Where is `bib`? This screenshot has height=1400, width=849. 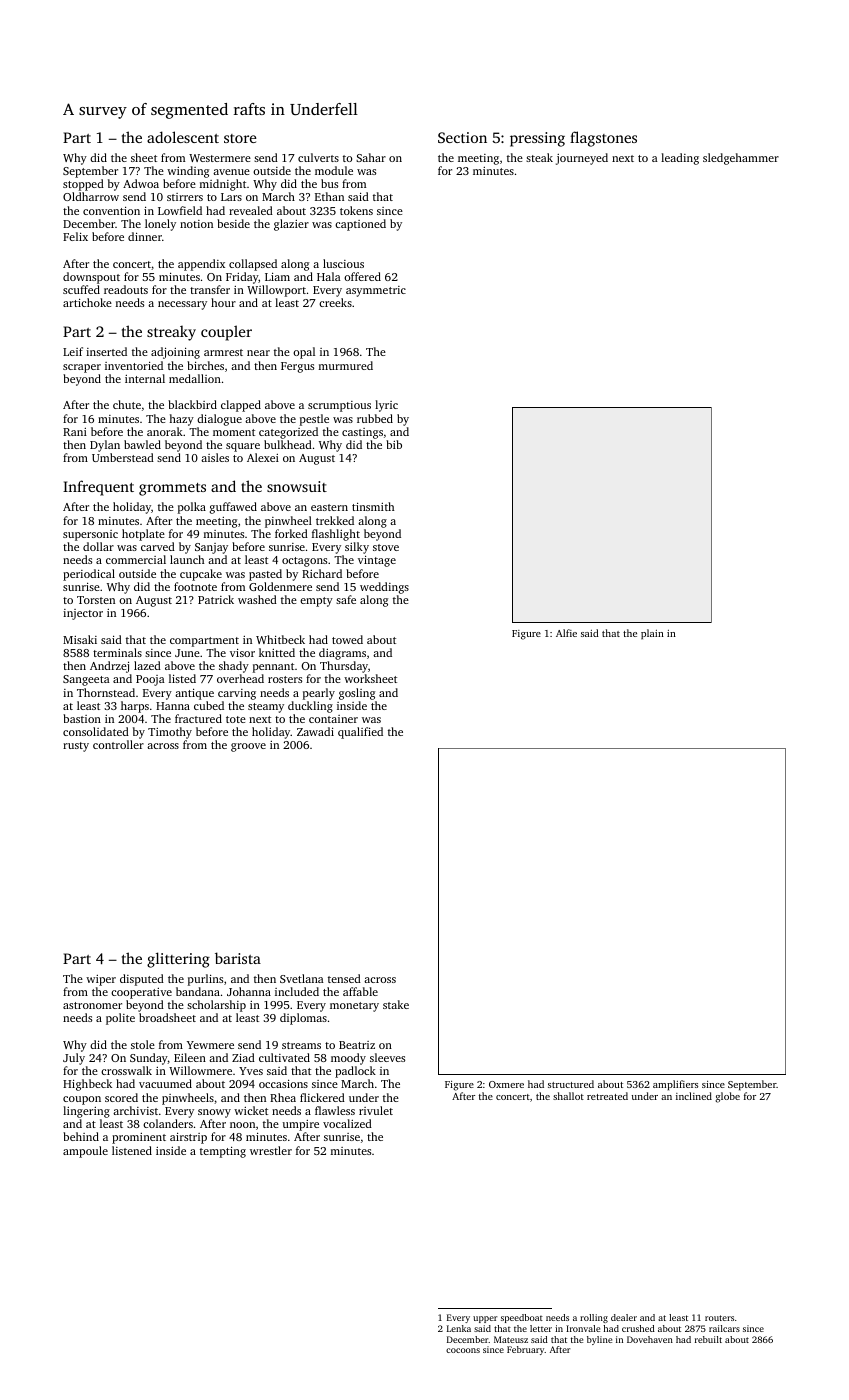
bib is located at coordinates (394, 444).
